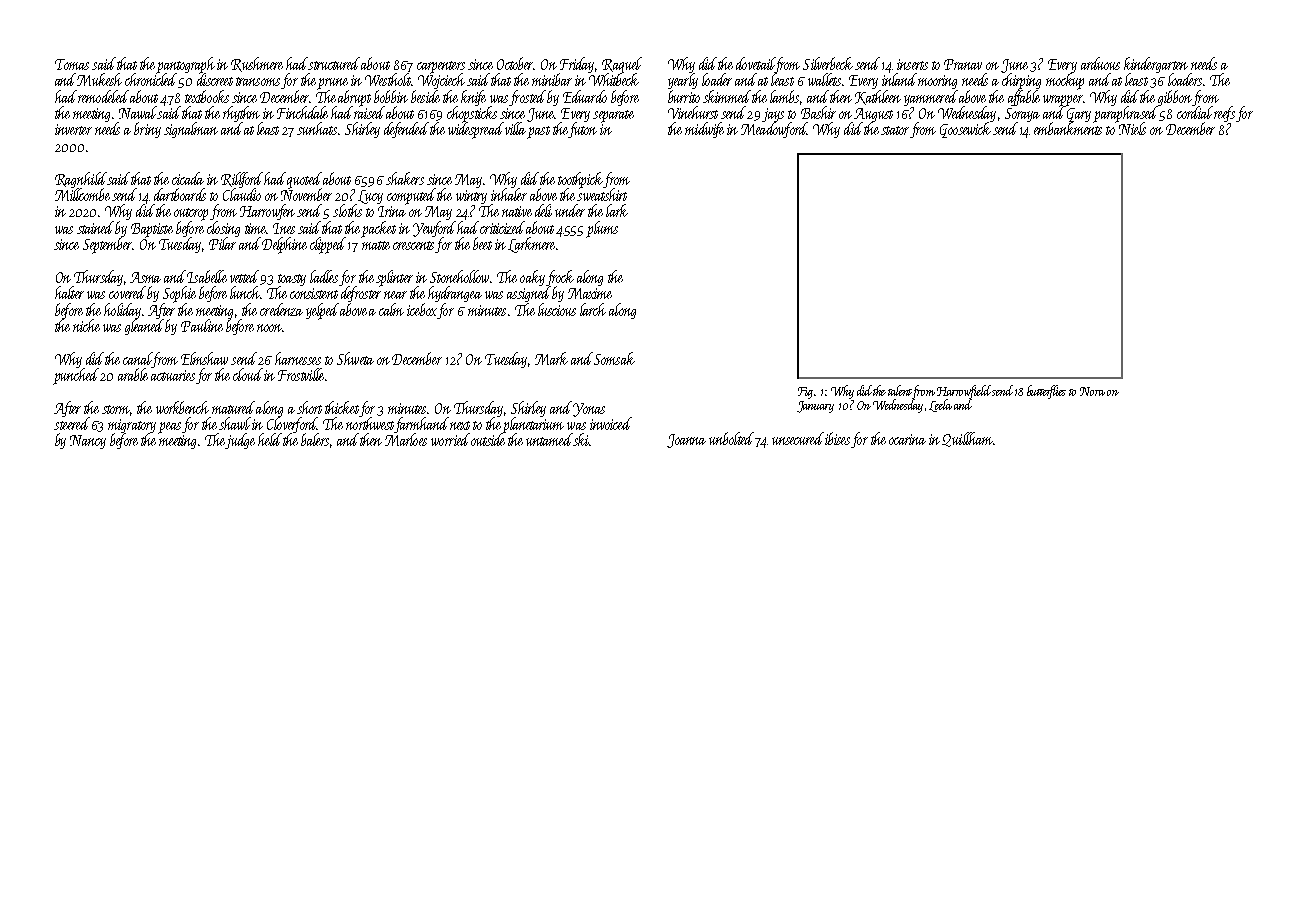 This page has height=924, width=1308. Describe the element at coordinates (81, 180) in the page. I see `Ragnhild` at that location.
